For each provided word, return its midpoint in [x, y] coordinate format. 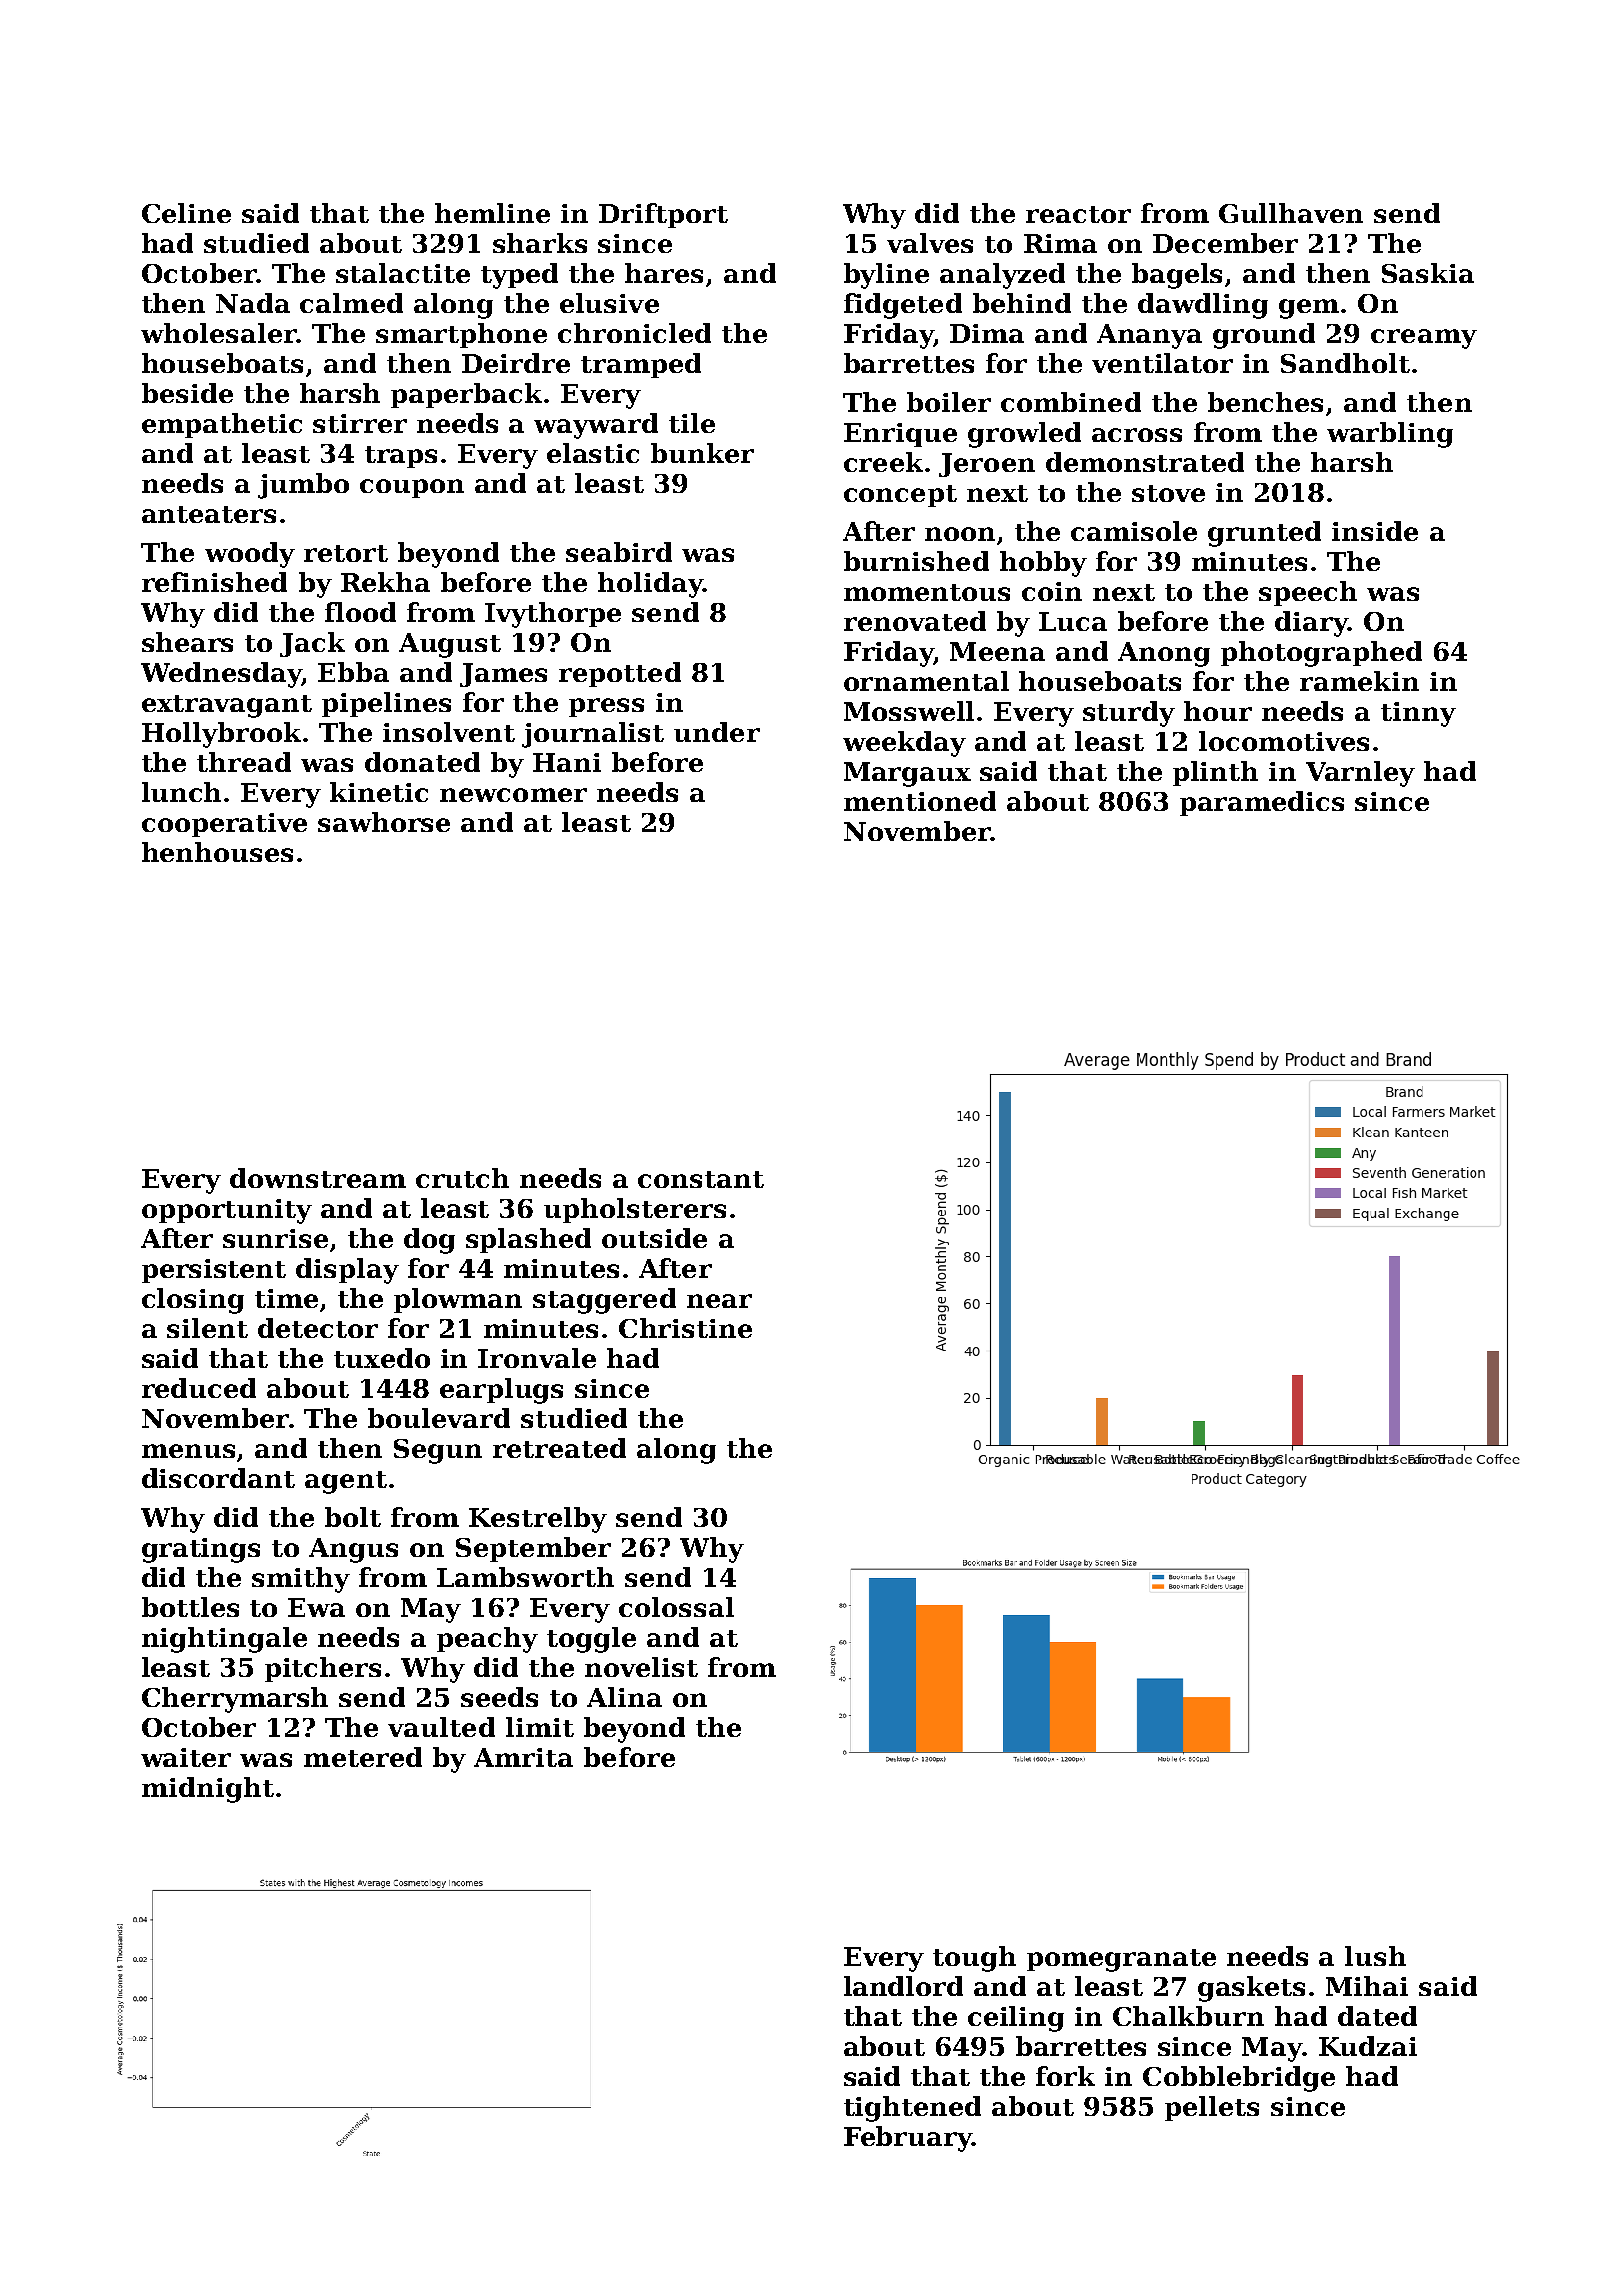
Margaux [907, 774]
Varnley [1360, 774]
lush [1375, 1956]
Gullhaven [1291, 213]
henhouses [217, 852]
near [719, 1301]
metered [363, 1757]
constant [701, 1179]
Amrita [523, 1757]
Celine [186, 213]
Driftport [663, 215]
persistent [214, 1271]
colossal [676, 1607]
